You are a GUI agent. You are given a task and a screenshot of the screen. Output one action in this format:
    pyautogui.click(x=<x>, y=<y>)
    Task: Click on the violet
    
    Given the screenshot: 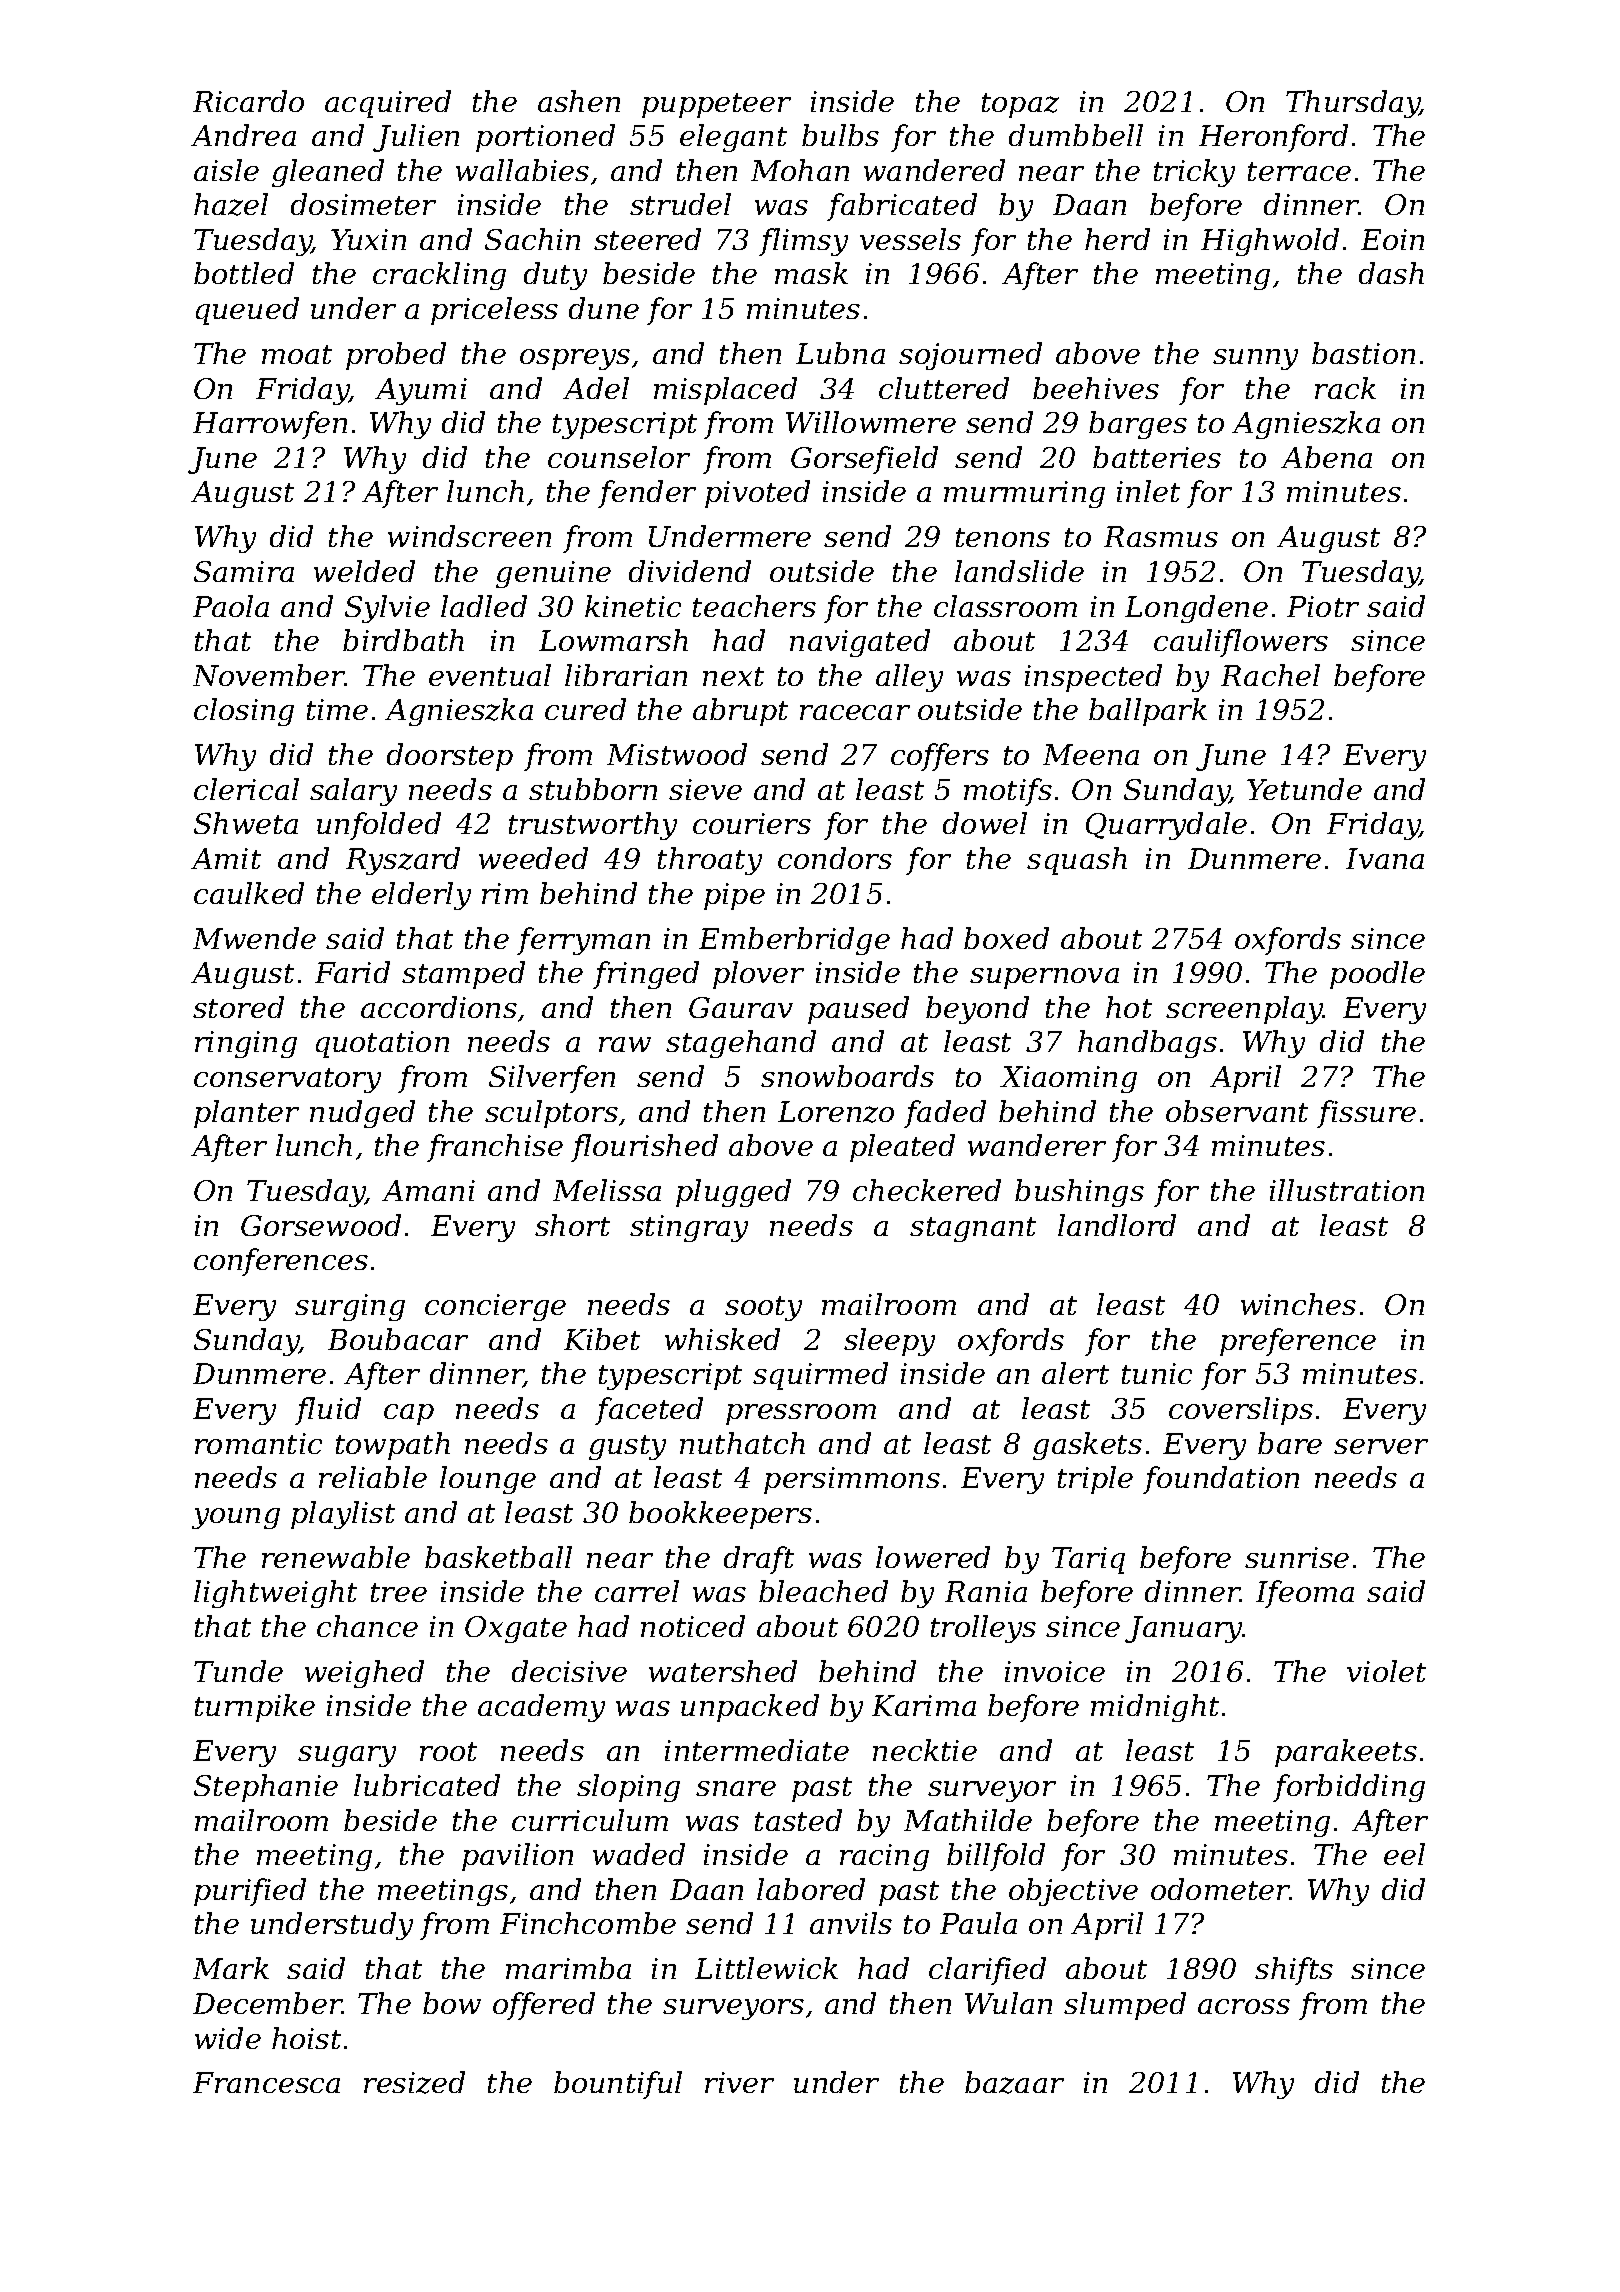 What is the action you would take?
    pyautogui.click(x=1386, y=1671)
